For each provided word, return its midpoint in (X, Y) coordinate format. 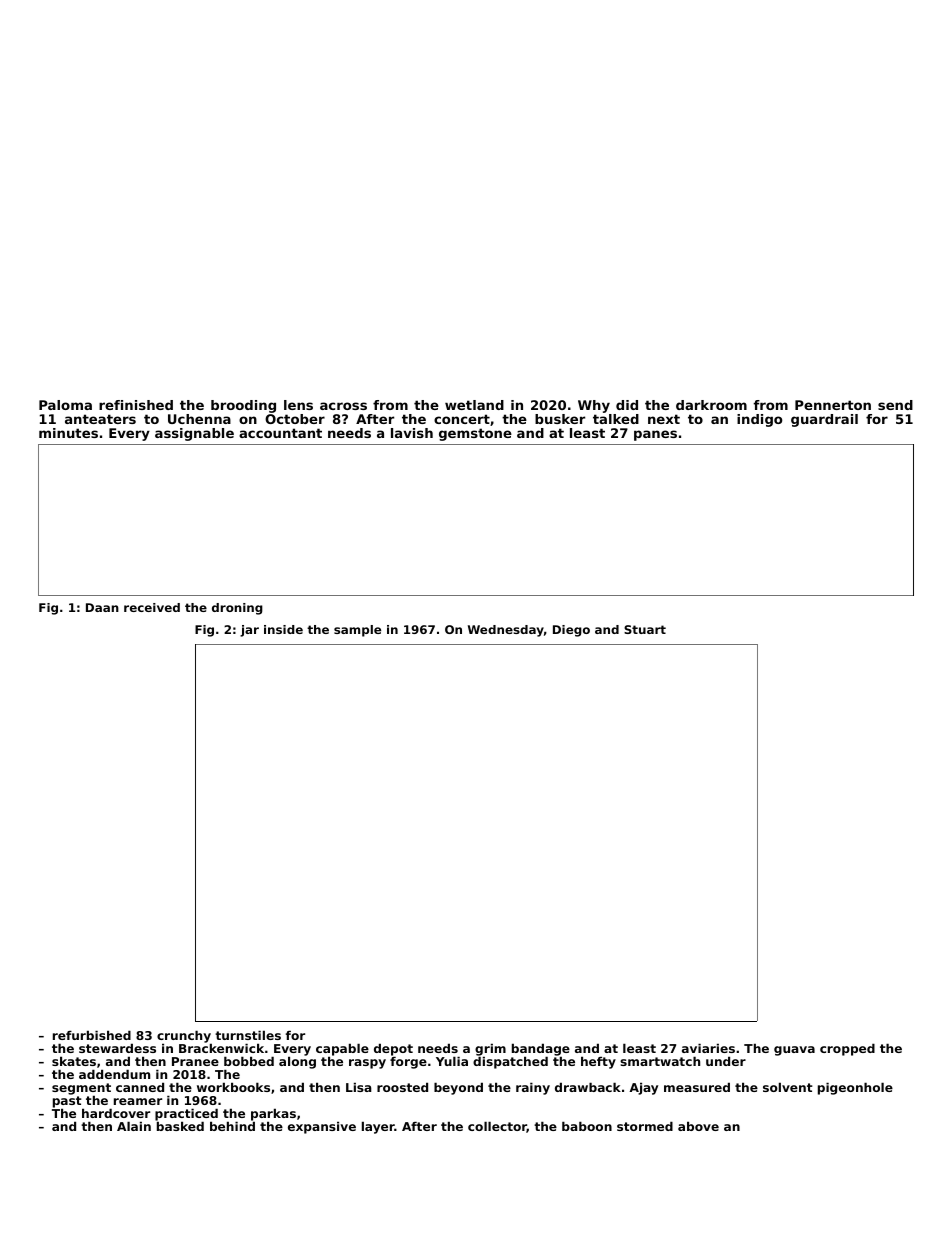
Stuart (645, 629)
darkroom (711, 405)
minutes (68, 433)
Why (594, 406)
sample (357, 631)
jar (249, 631)
